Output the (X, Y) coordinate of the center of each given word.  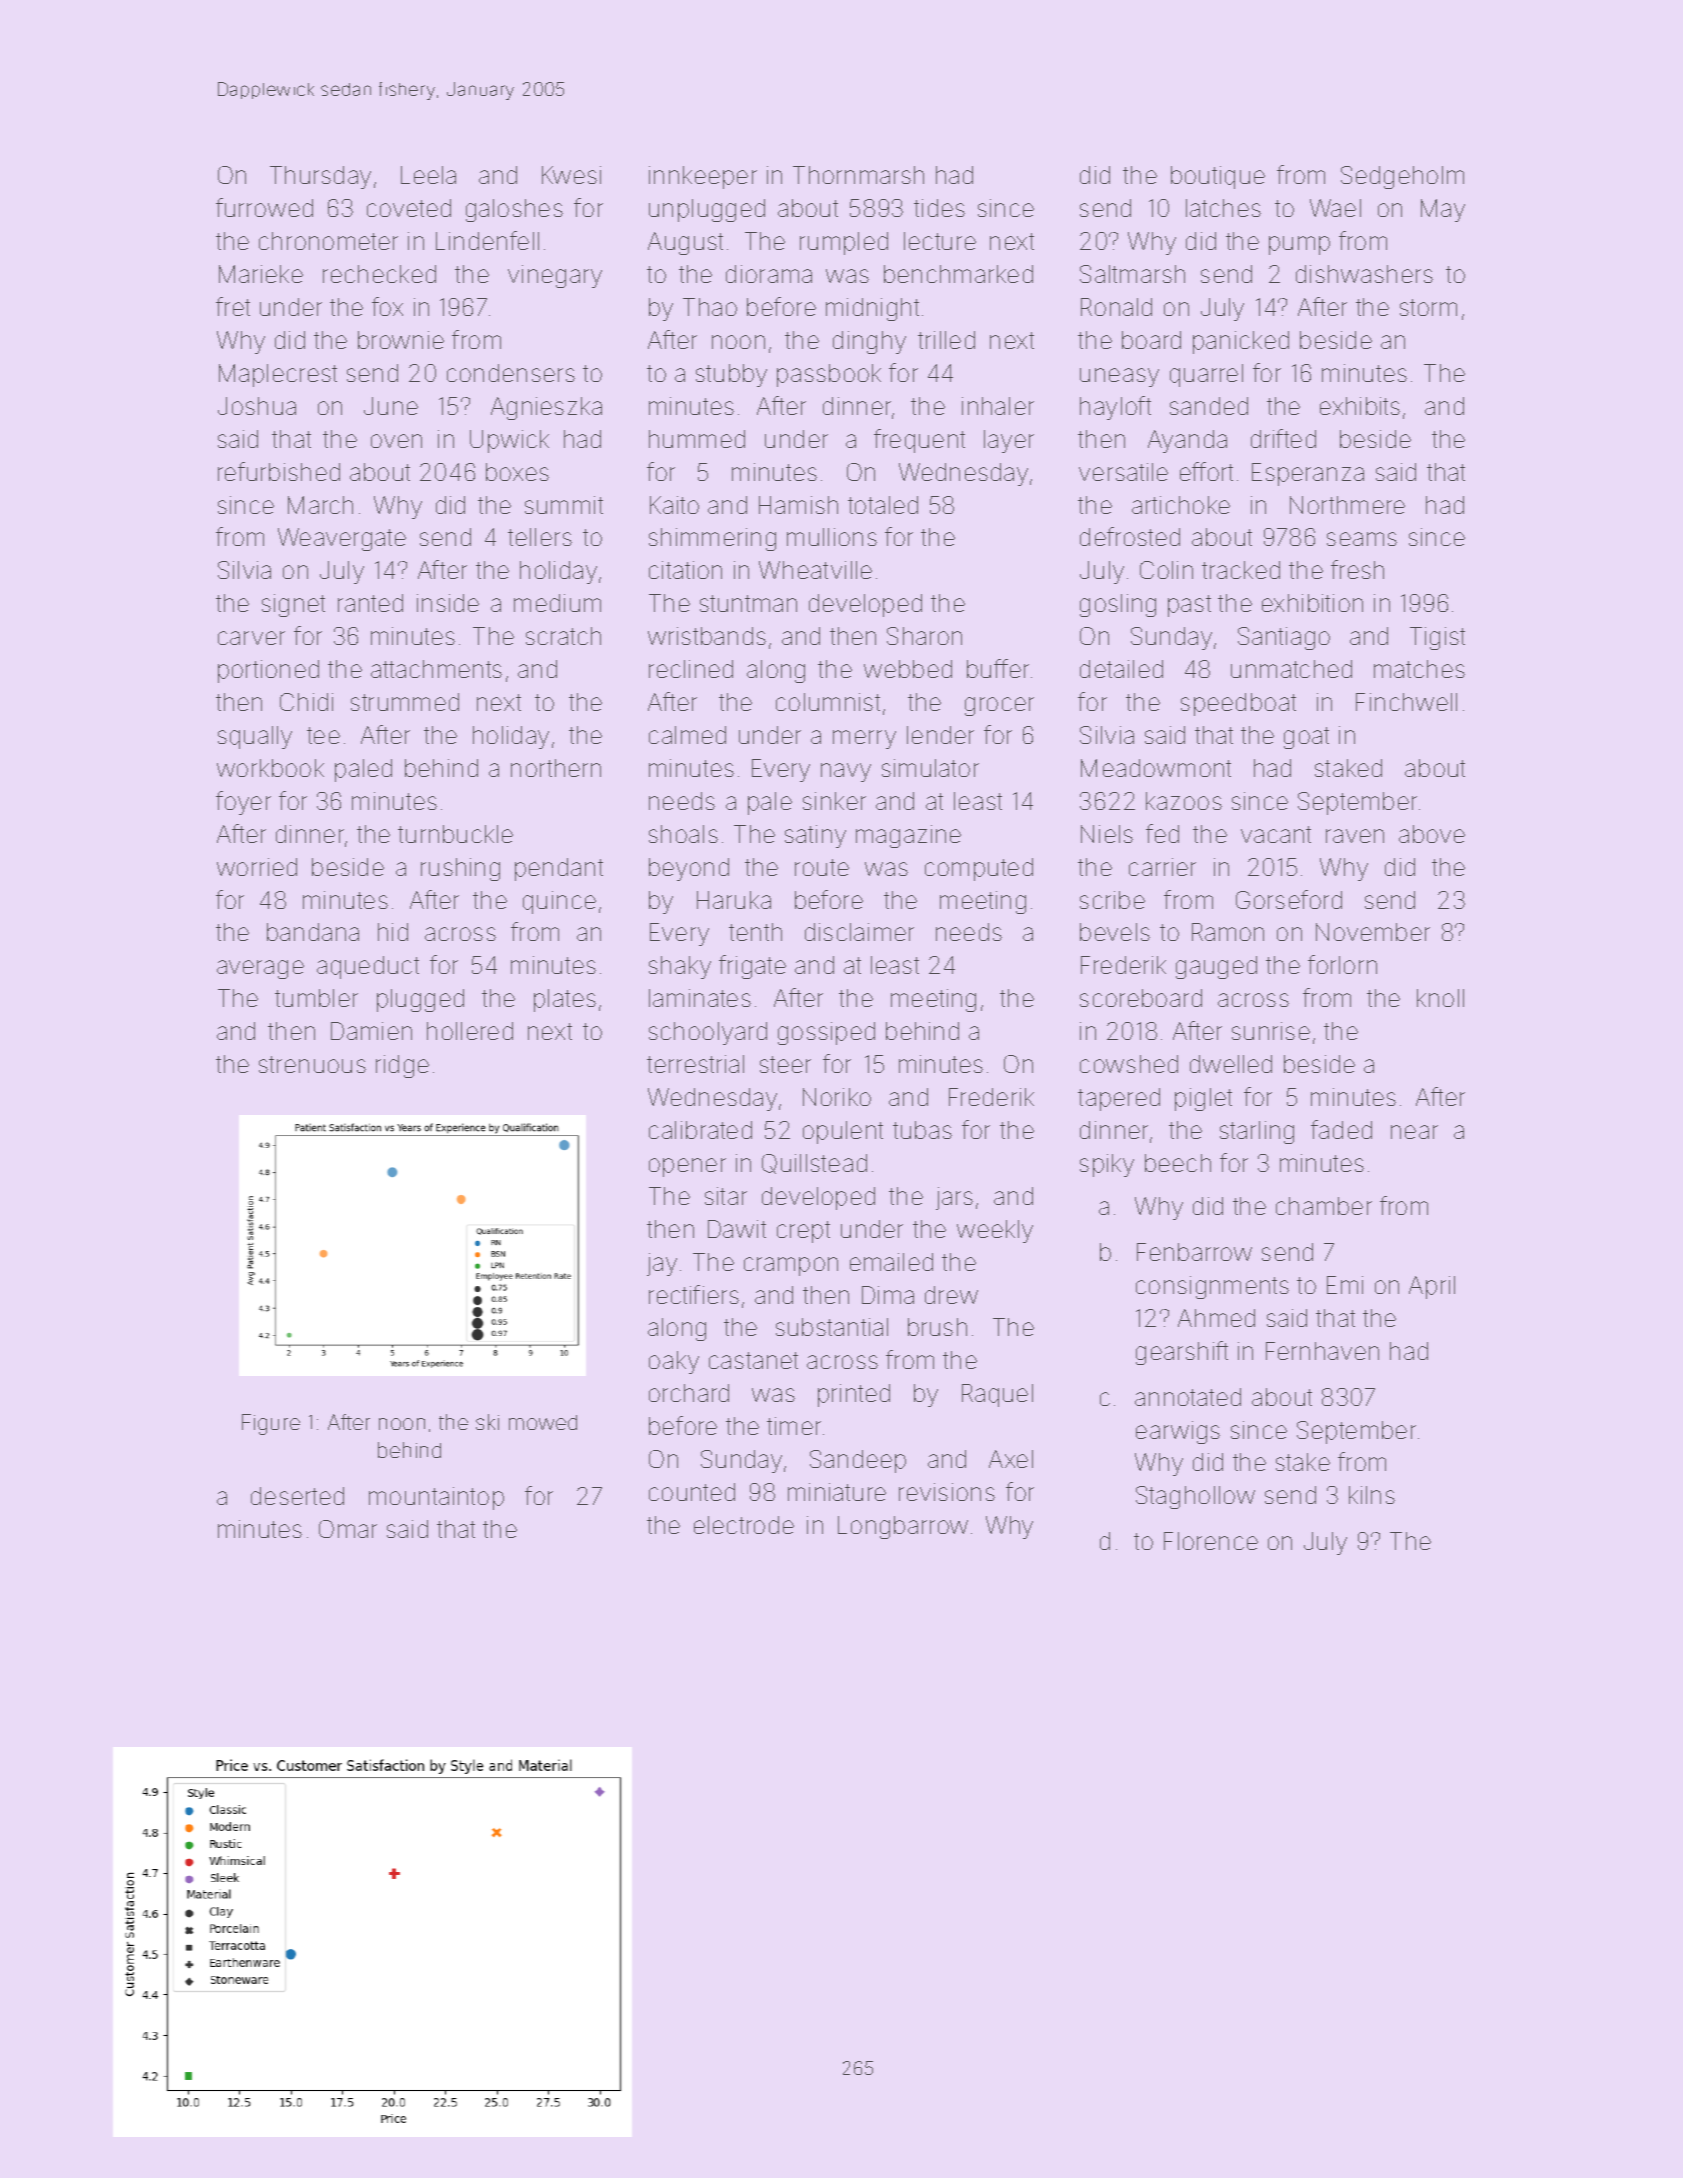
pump (1299, 245)
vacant (1276, 834)
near (1414, 1132)
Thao (710, 307)
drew (951, 1295)
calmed (687, 735)
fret (233, 306)
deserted (297, 1496)
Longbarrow (903, 1527)
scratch (563, 636)
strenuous (312, 1064)
